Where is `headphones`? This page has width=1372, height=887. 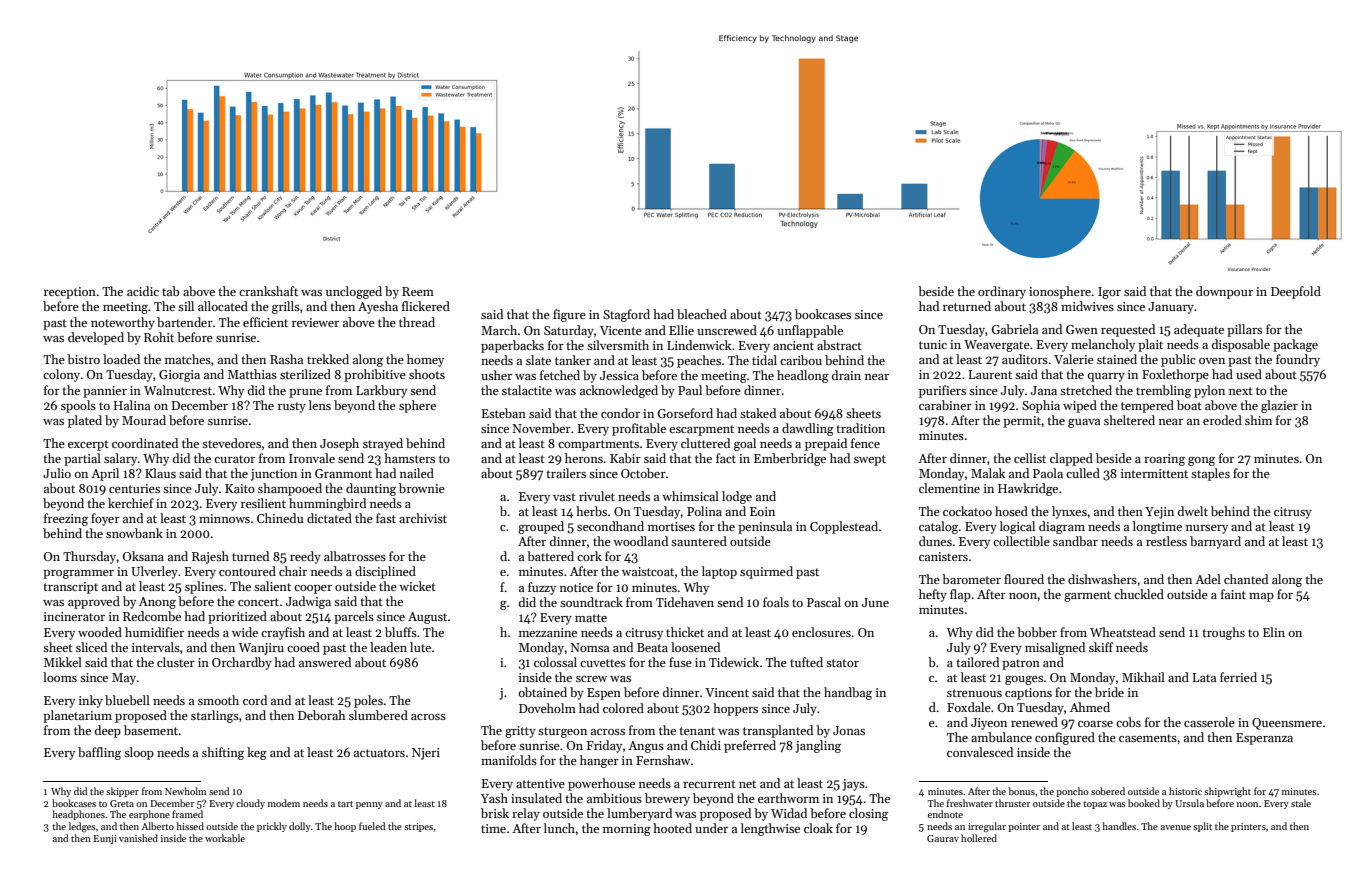 headphones is located at coordinates (78, 815).
